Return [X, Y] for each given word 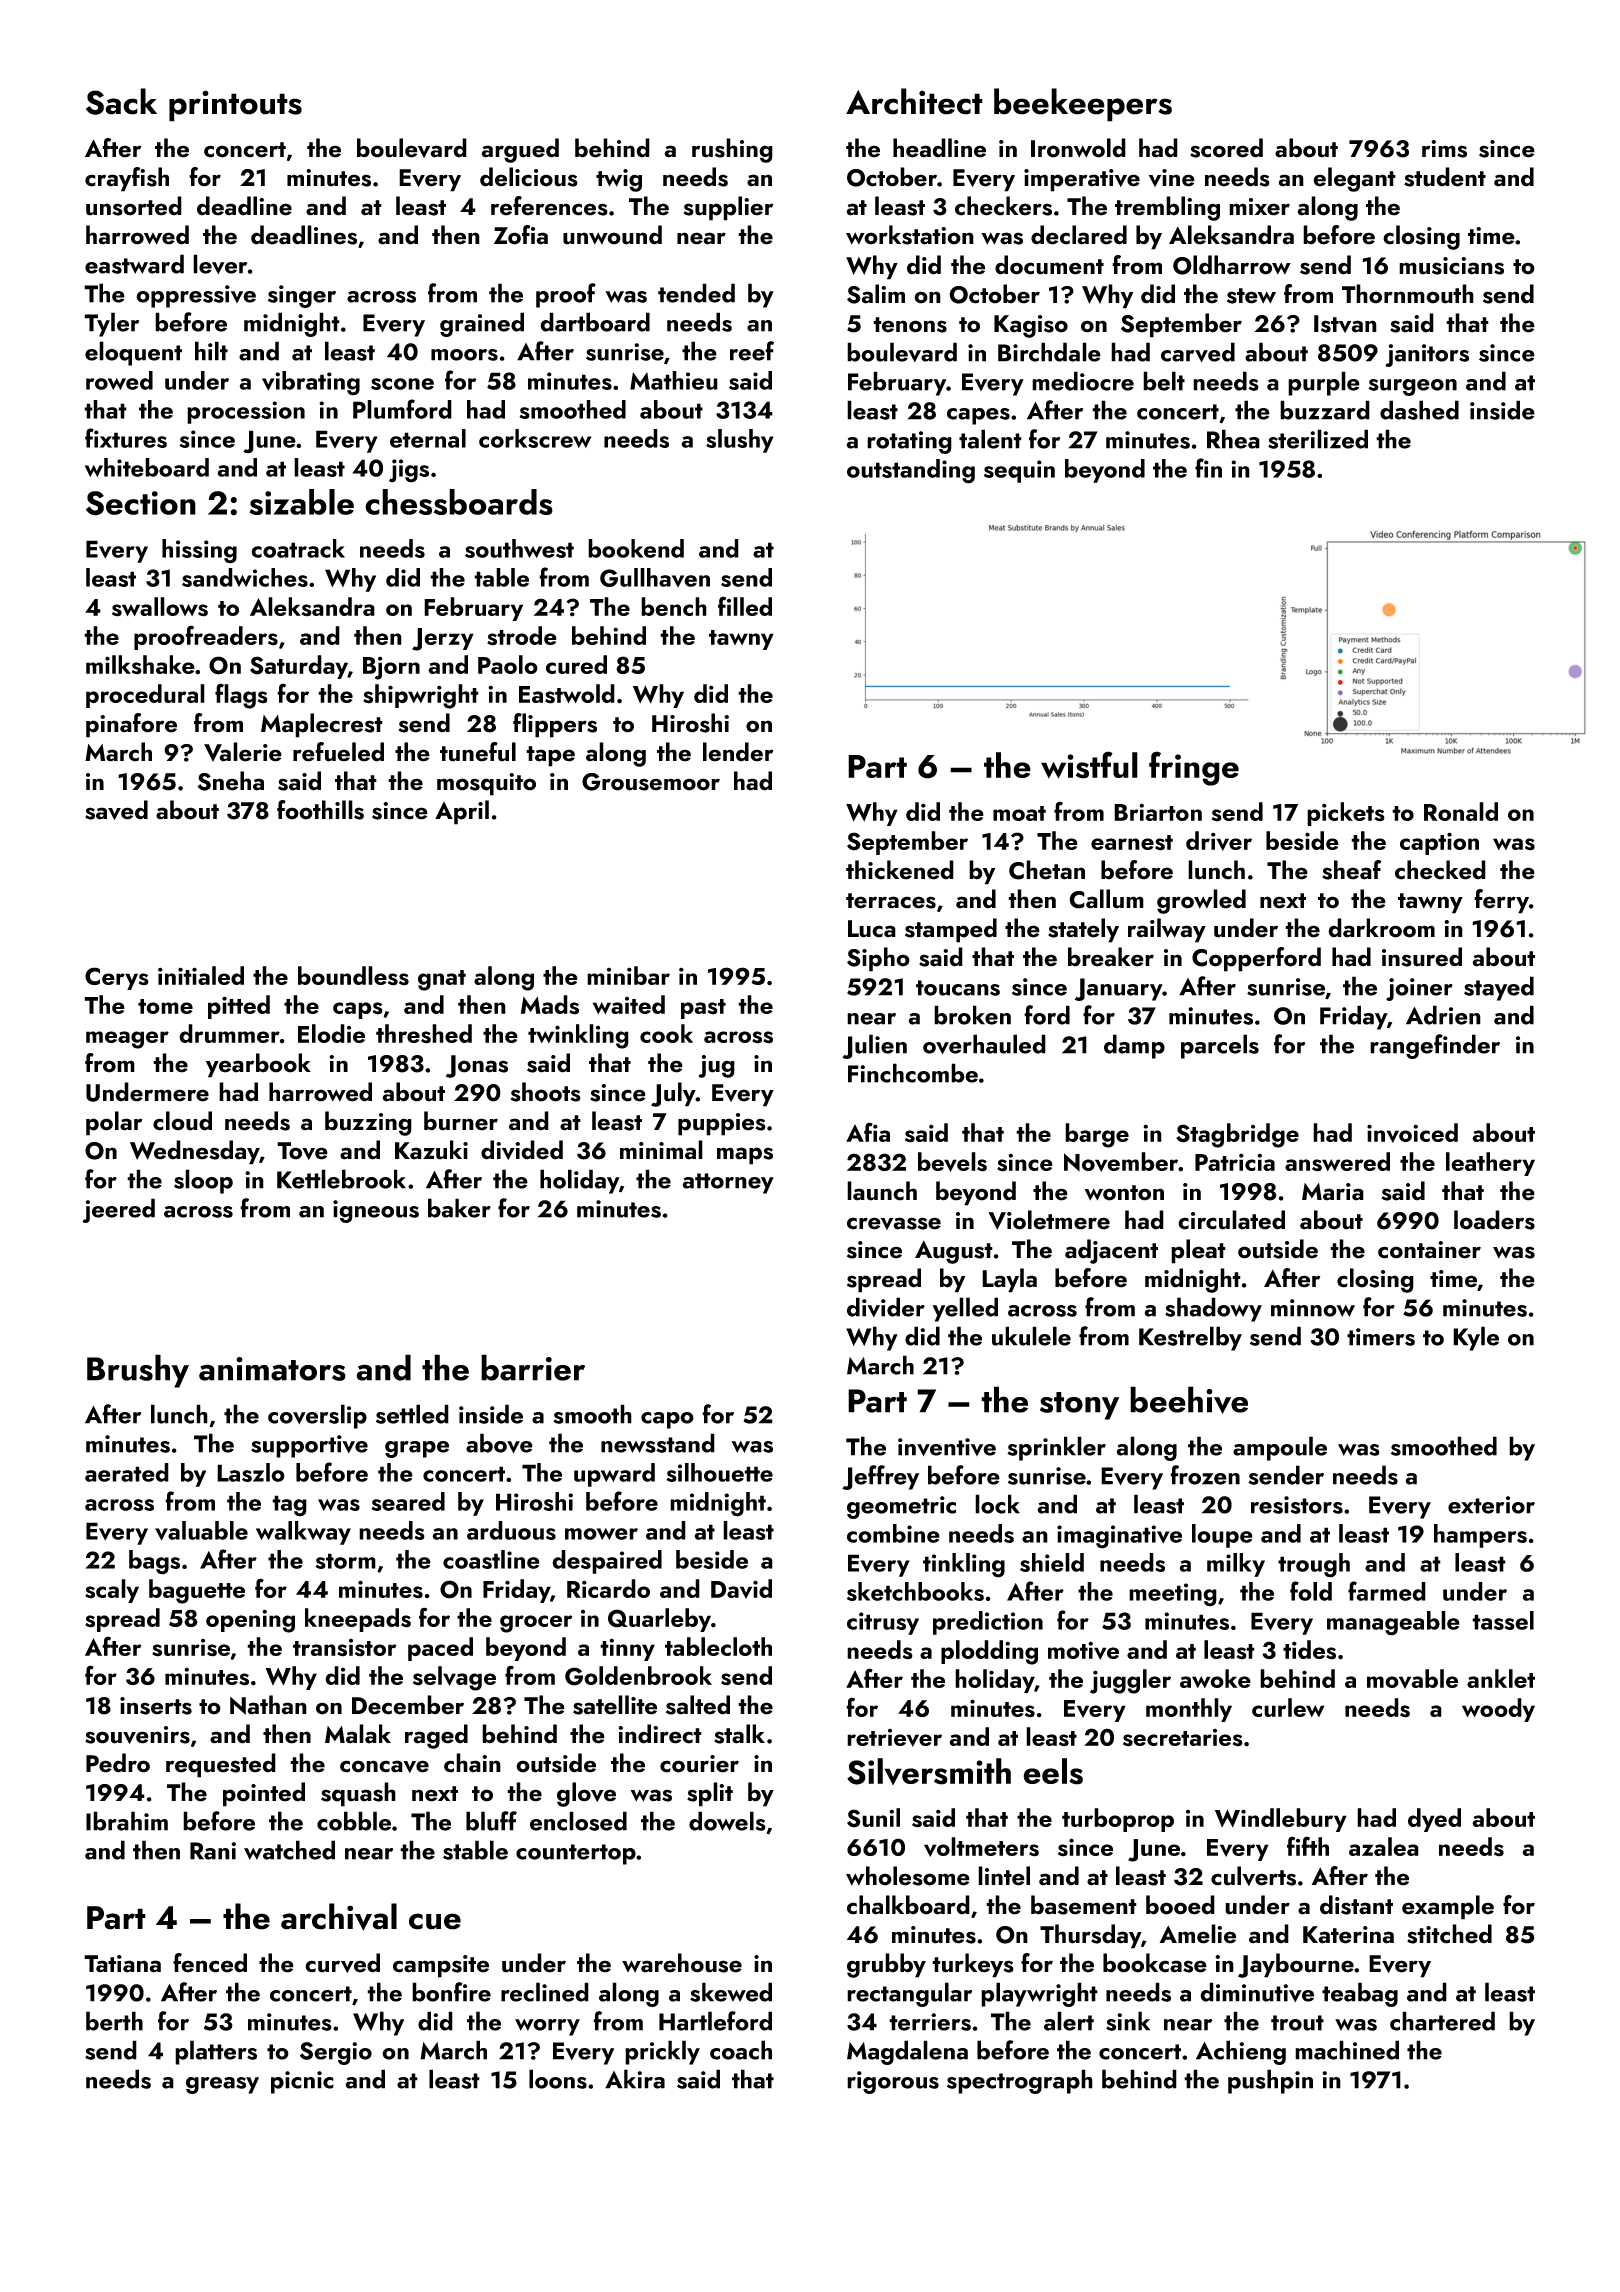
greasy [222, 2085]
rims [1444, 149]
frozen [1205, 1475]
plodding [989, 1652]
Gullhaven [655, 577]
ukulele [1031, 1336]
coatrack [298, 548]
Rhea [1233, 439]
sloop [203, 1181]
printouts [235, 106]
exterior [1491, 1505]
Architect [914, 101]
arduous [511, 1530]
